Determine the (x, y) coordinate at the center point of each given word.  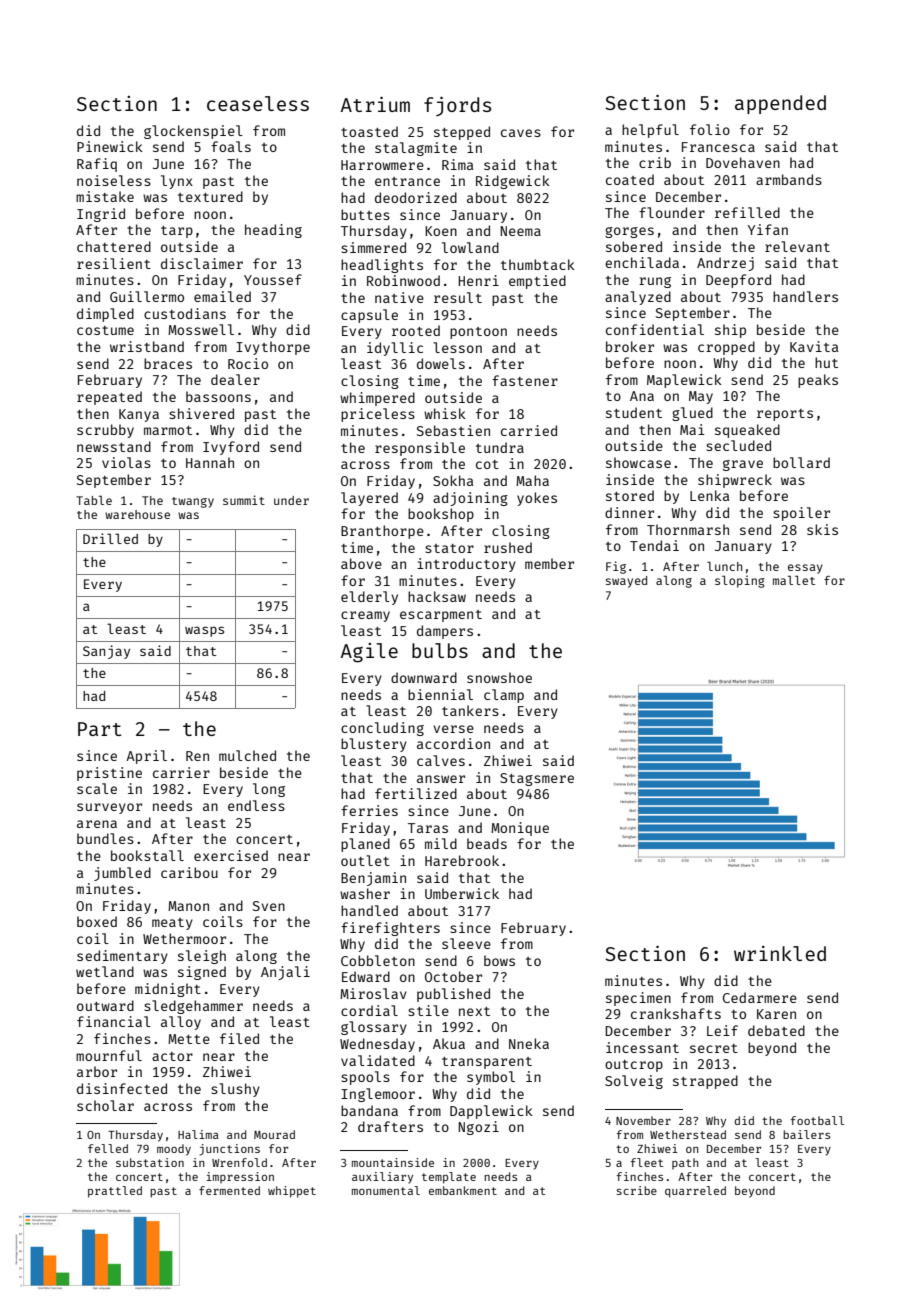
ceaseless (258, 103)
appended (780, 104)
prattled (115, 1192)
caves (521, 133)
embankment (463, 1190)
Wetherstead (688, 1134)
